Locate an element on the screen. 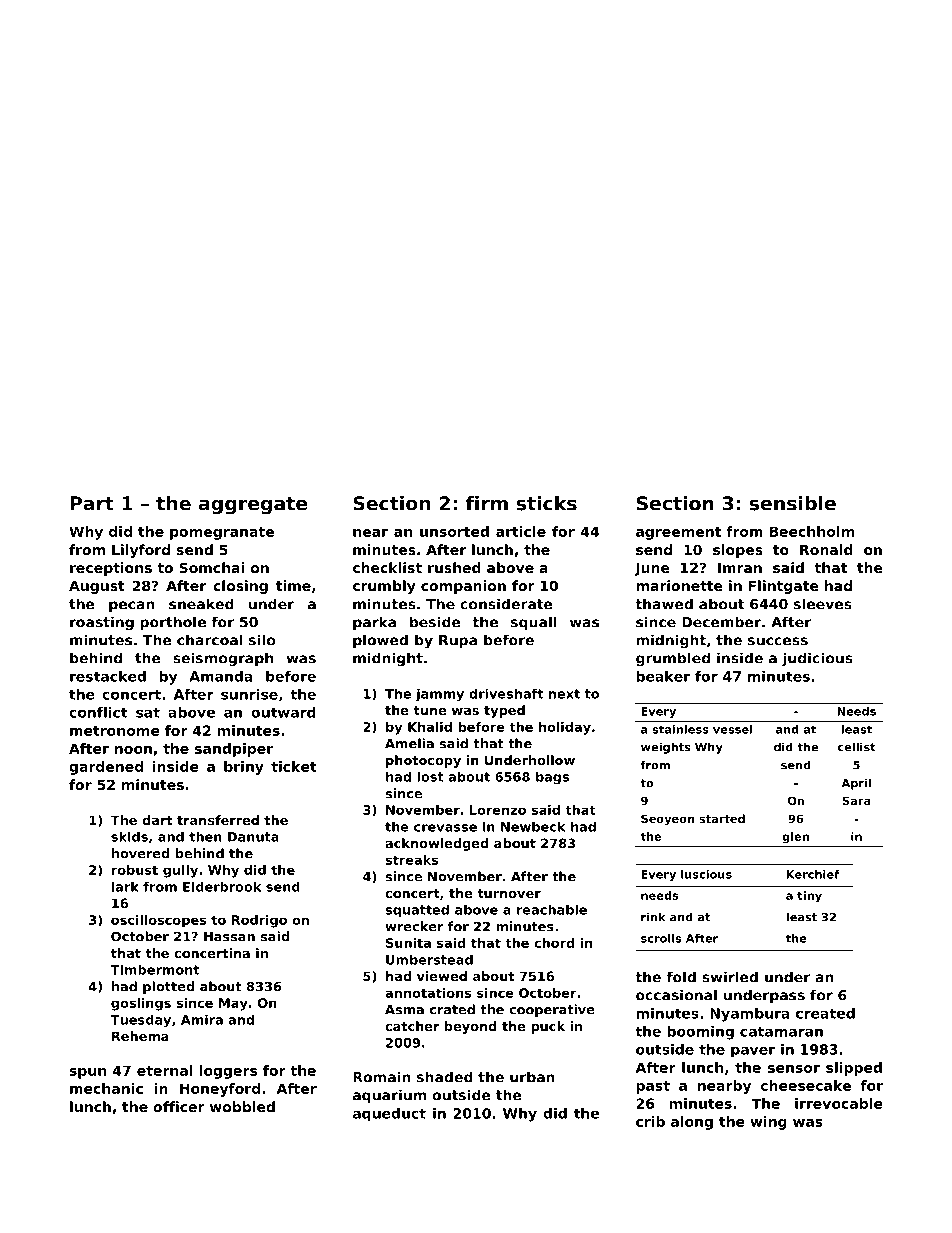 This screenshot has width=952, height=1233. Sunita is located at coordinates (408, 943).
